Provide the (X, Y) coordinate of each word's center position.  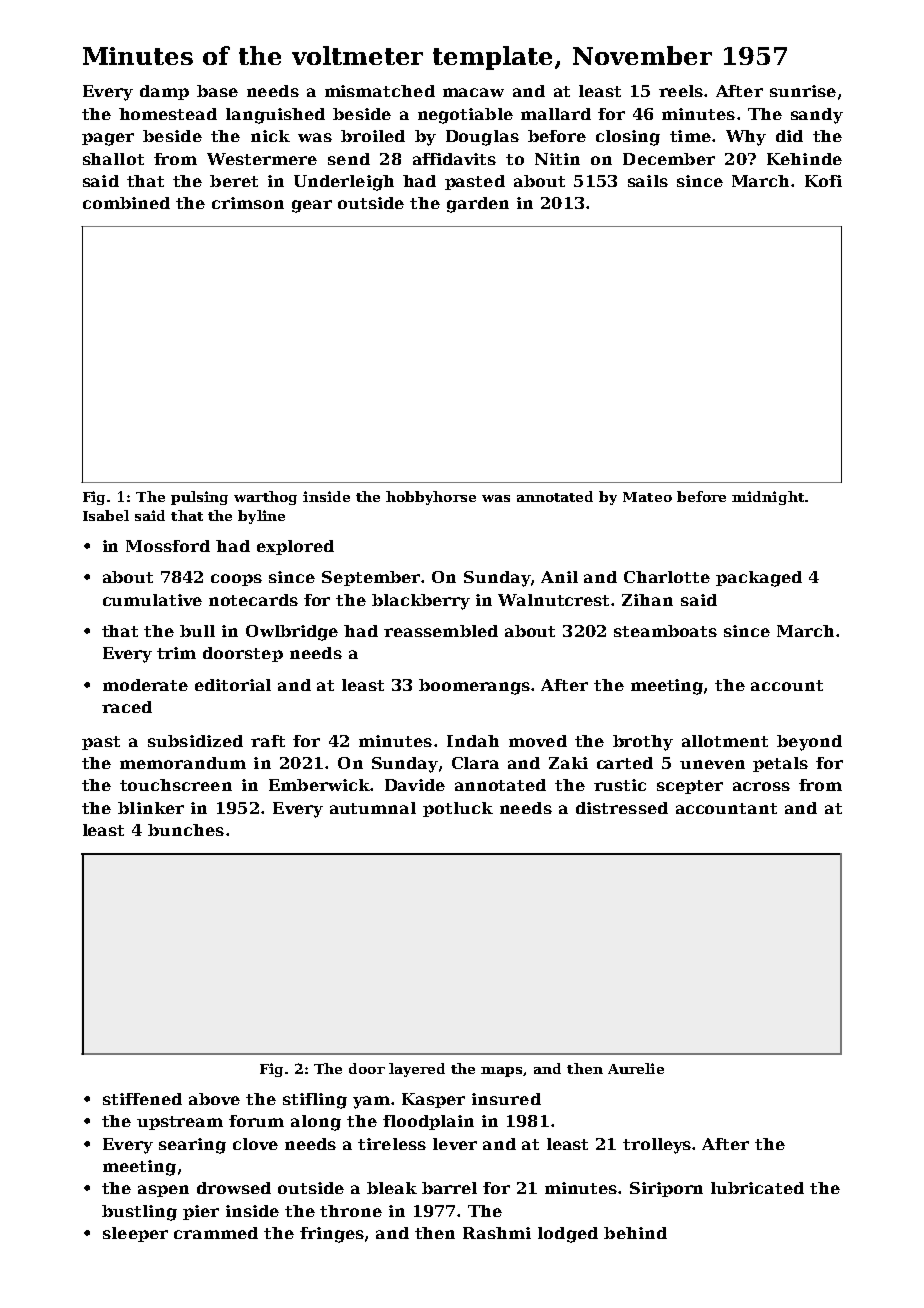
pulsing (199, 498)
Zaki (568, 763)
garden (478, 205)
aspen (163, 1191)
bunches (186, 830)
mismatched (380, 91)
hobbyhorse (431, 498)
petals (780, 764)
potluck (458, 809)
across (761, 786)
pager (108, 139)
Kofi (823, 181)
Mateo (647, 497)
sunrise (803, 91)
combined (126, 203)
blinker (151, 808)
